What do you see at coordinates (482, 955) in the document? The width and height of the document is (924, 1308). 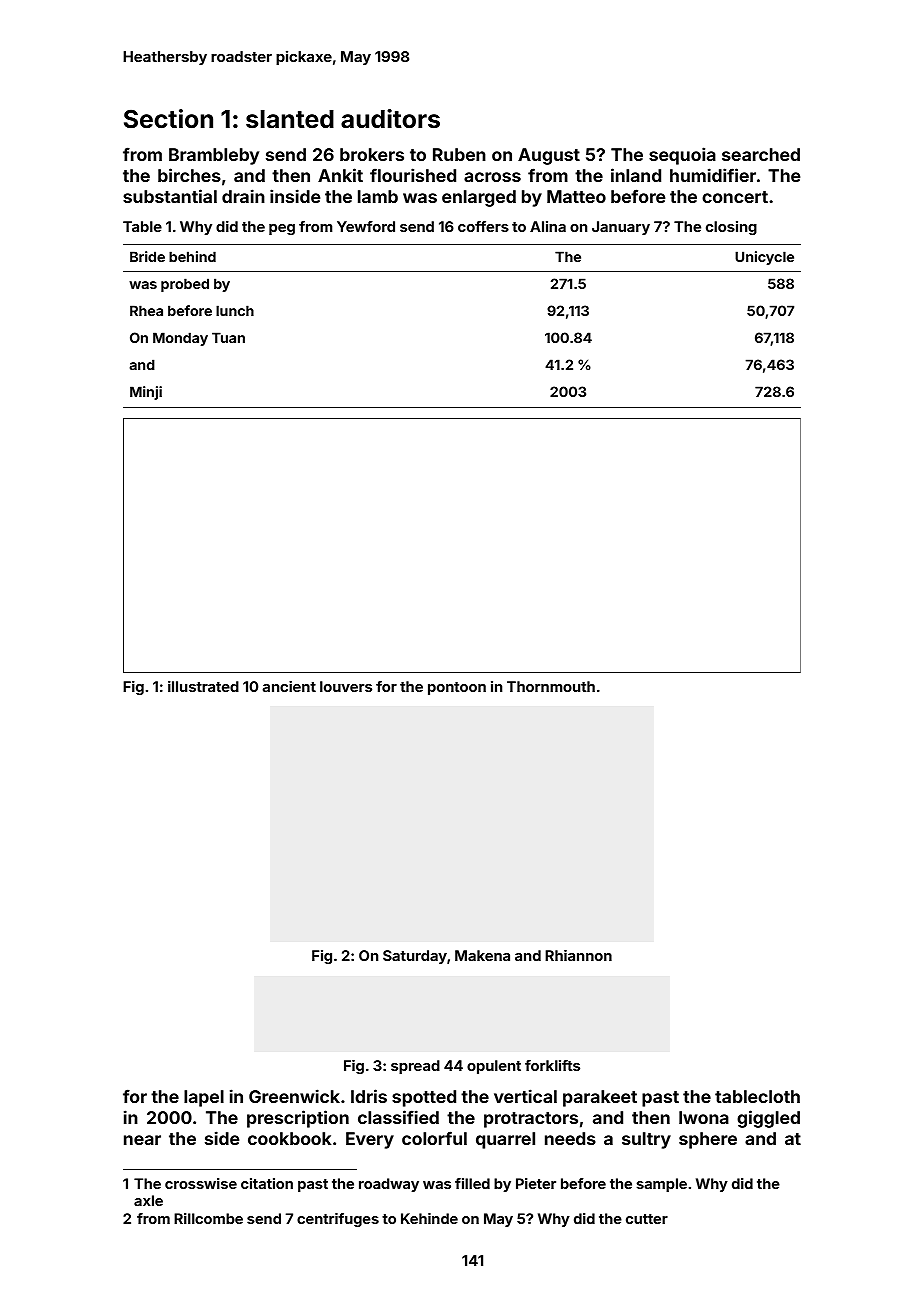 I see `Makena` at bounding box center [482, 955].
